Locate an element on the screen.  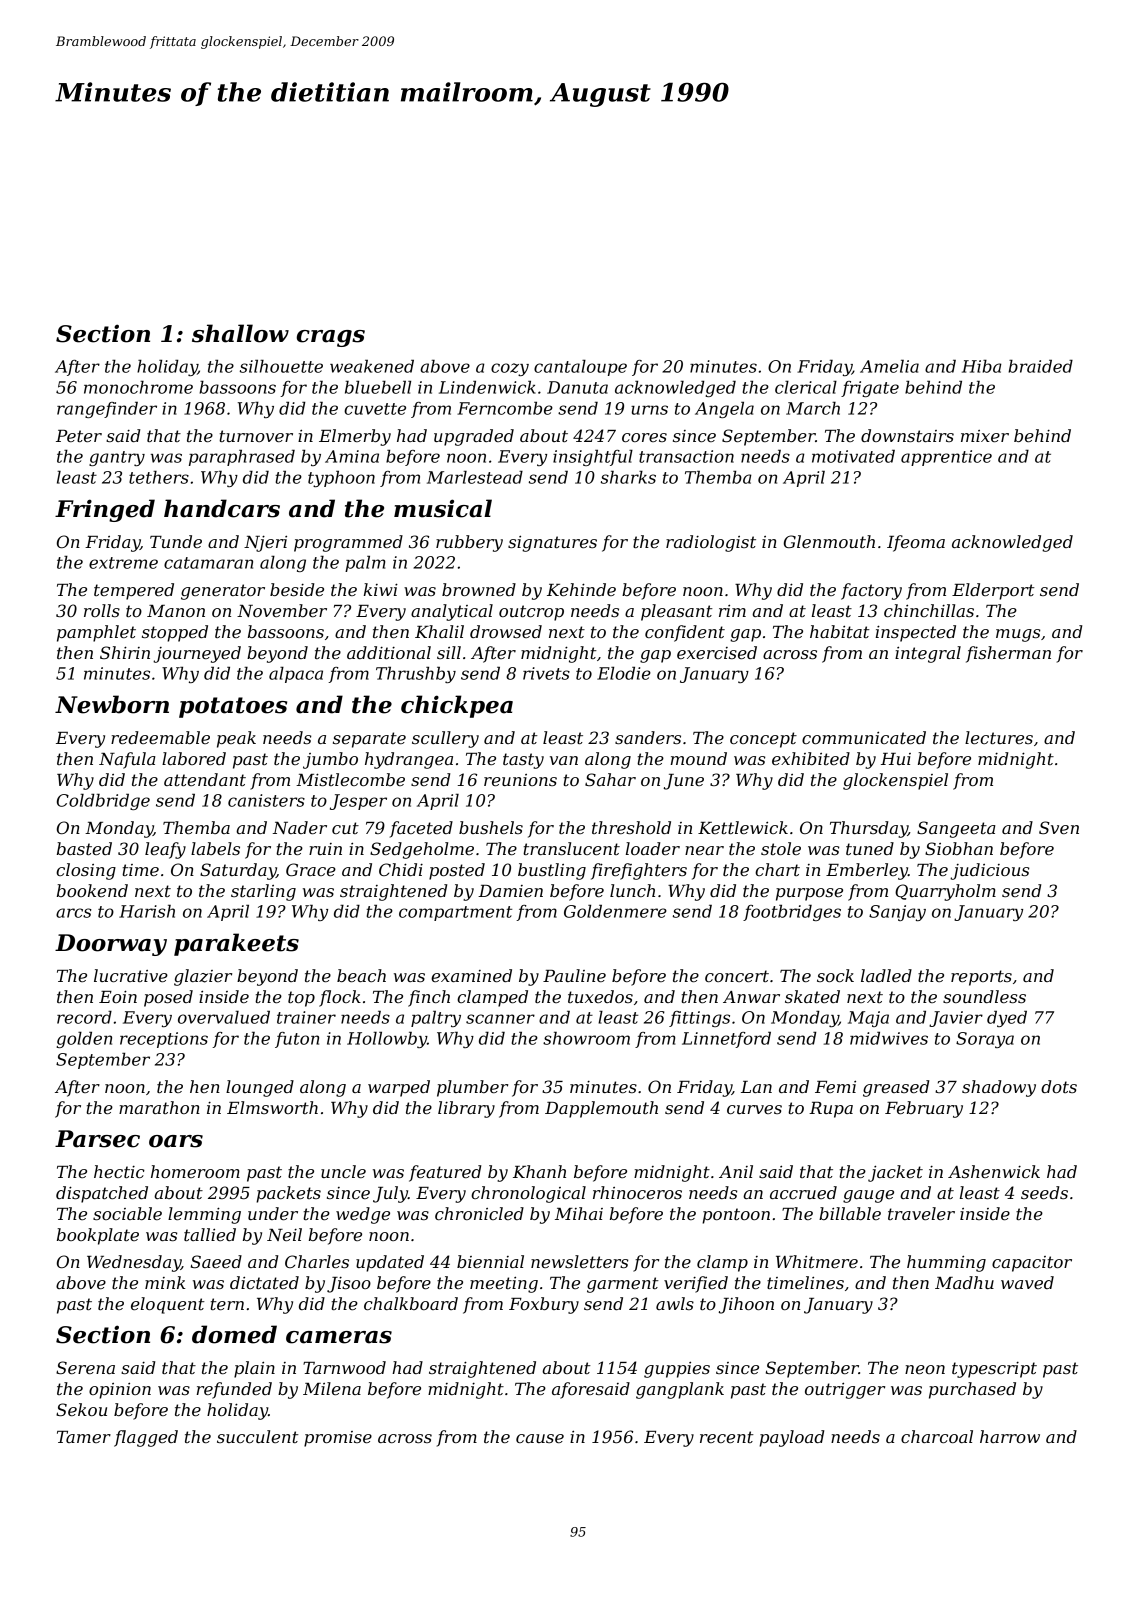
Ifeoma is located at coordinates (916, 543).
